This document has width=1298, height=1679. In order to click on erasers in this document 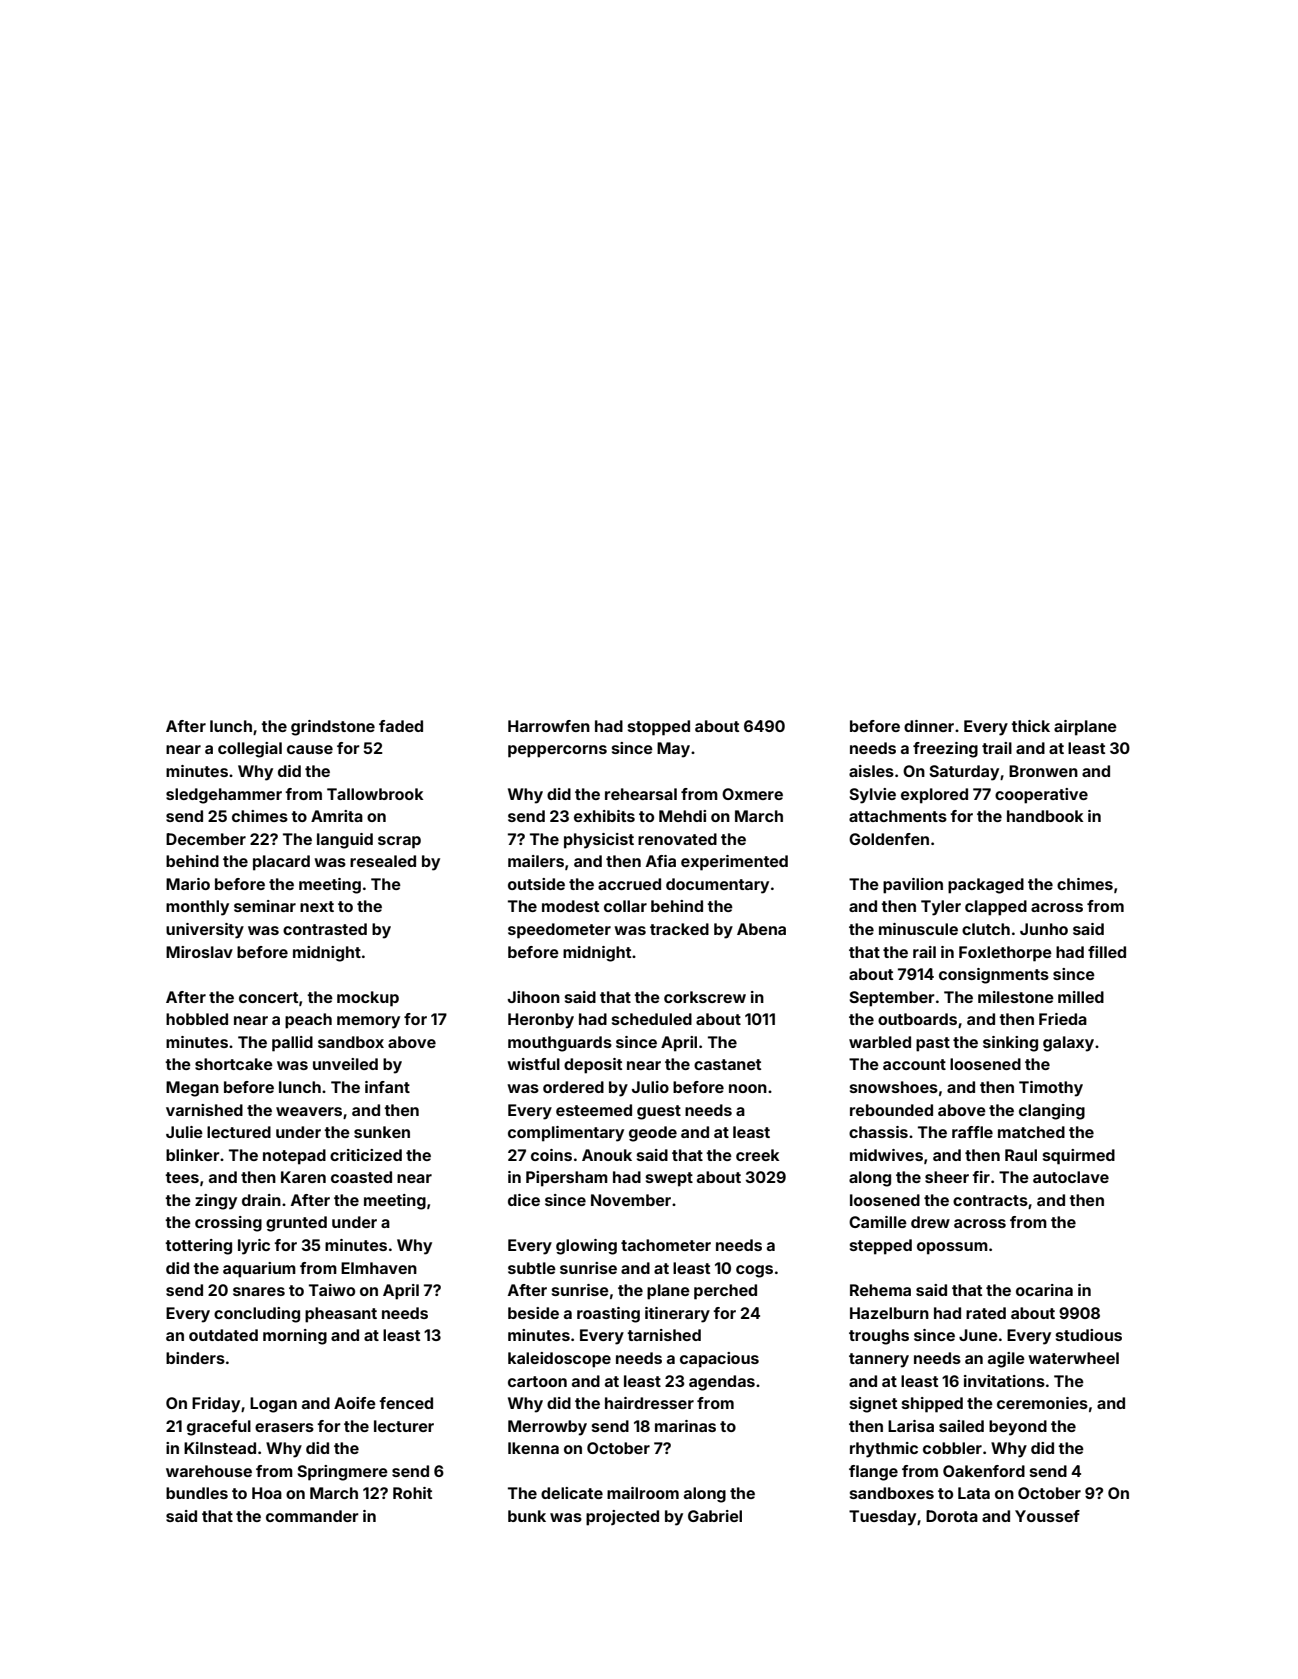, I will do `click(284, 1427)`.
